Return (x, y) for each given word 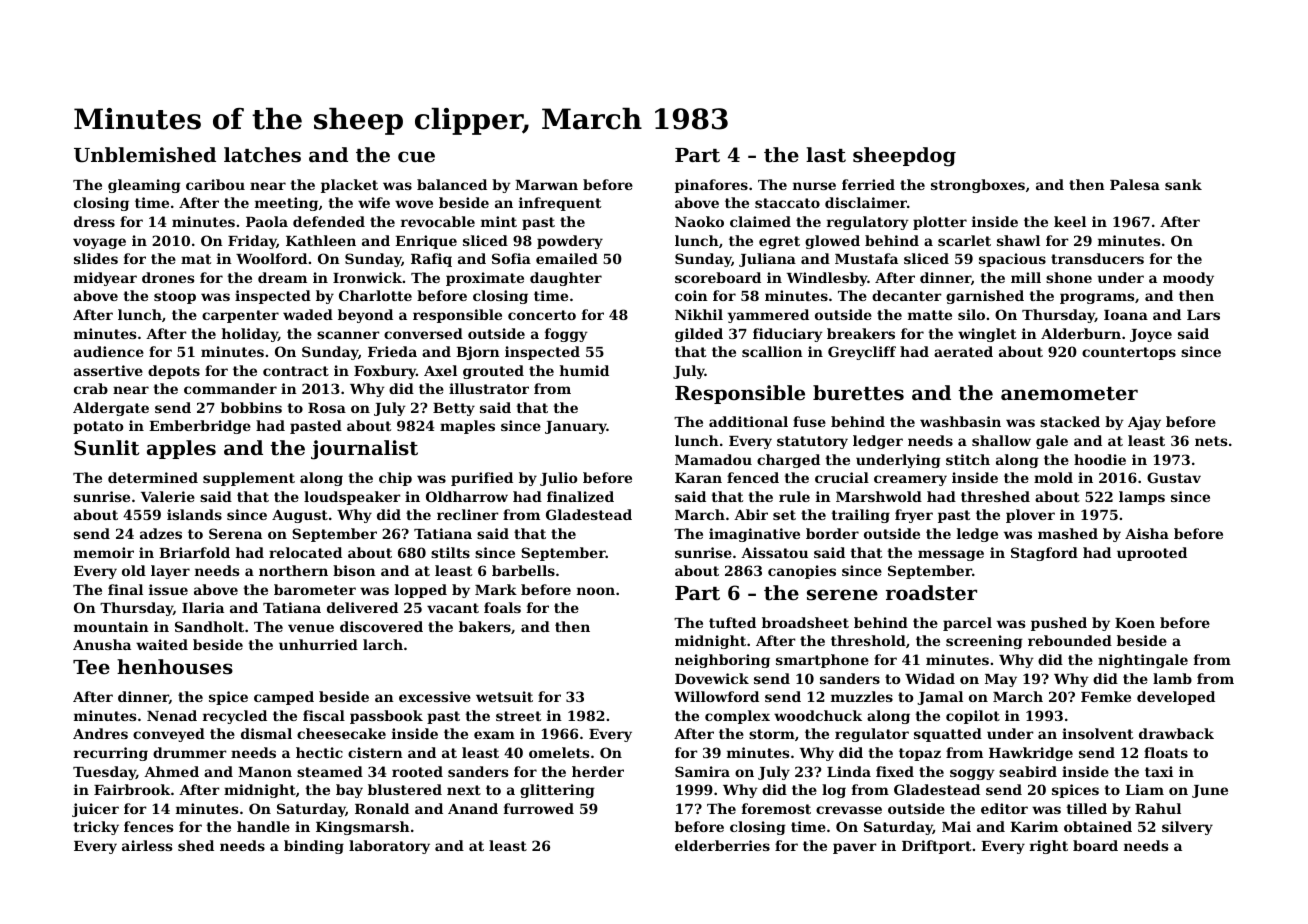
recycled (235, 717)
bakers (485, 626)
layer (170, 572)
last (826, 155)
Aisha (1147, 533)
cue (416, 156)
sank (1183, 184)
